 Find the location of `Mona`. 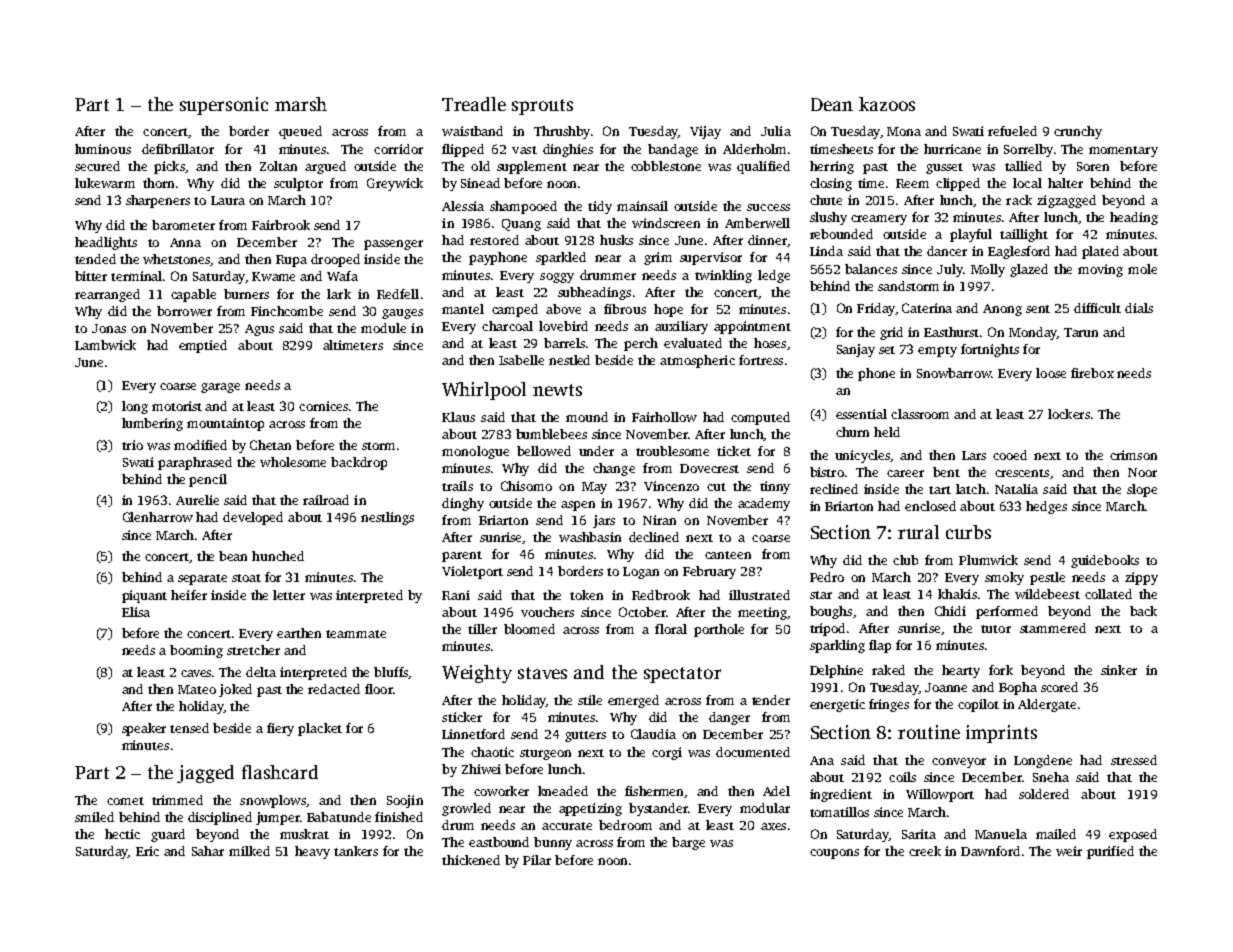

Mona is located at coordinates (904, 131).
